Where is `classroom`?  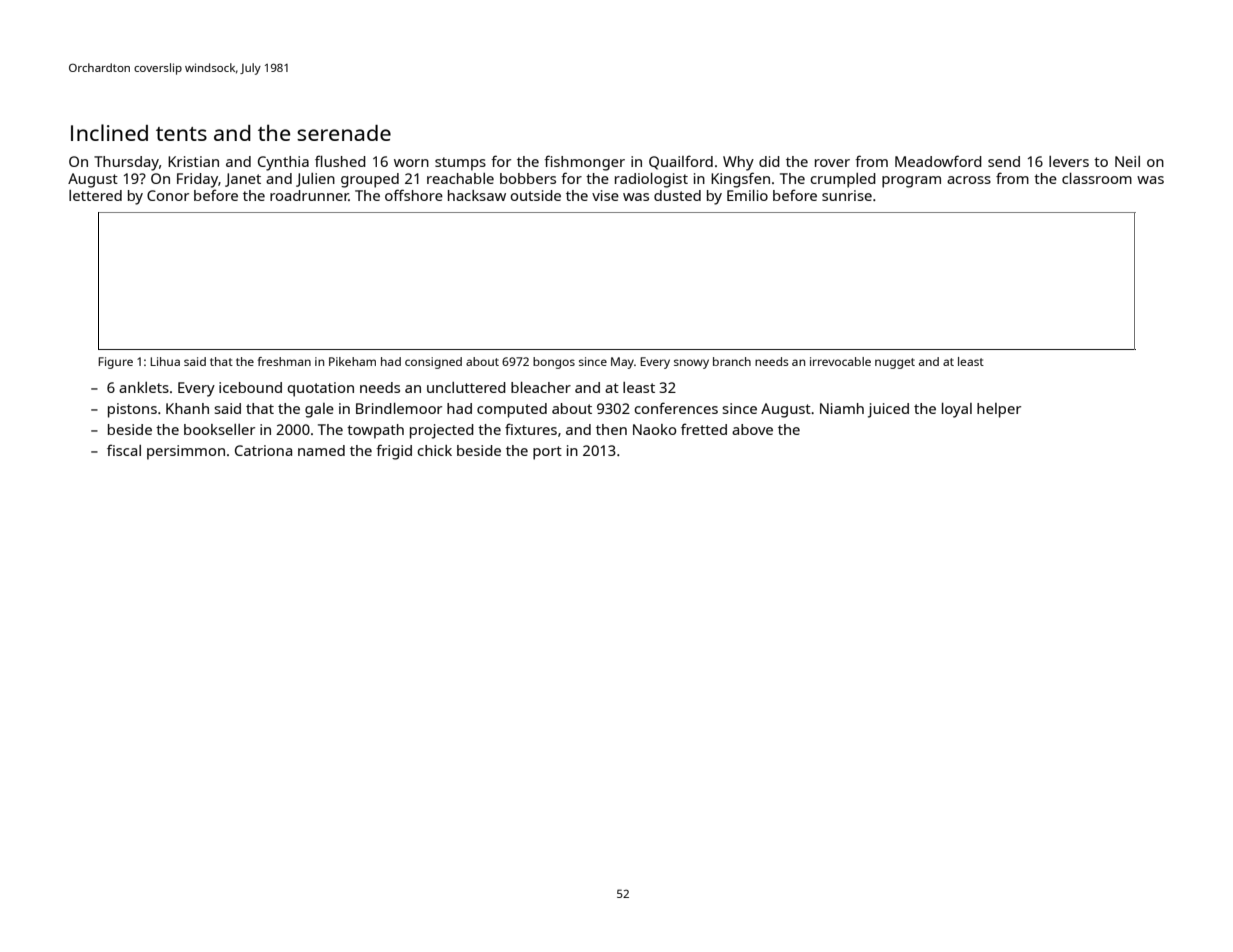 classroom is located at coordinates (1097, 178).
